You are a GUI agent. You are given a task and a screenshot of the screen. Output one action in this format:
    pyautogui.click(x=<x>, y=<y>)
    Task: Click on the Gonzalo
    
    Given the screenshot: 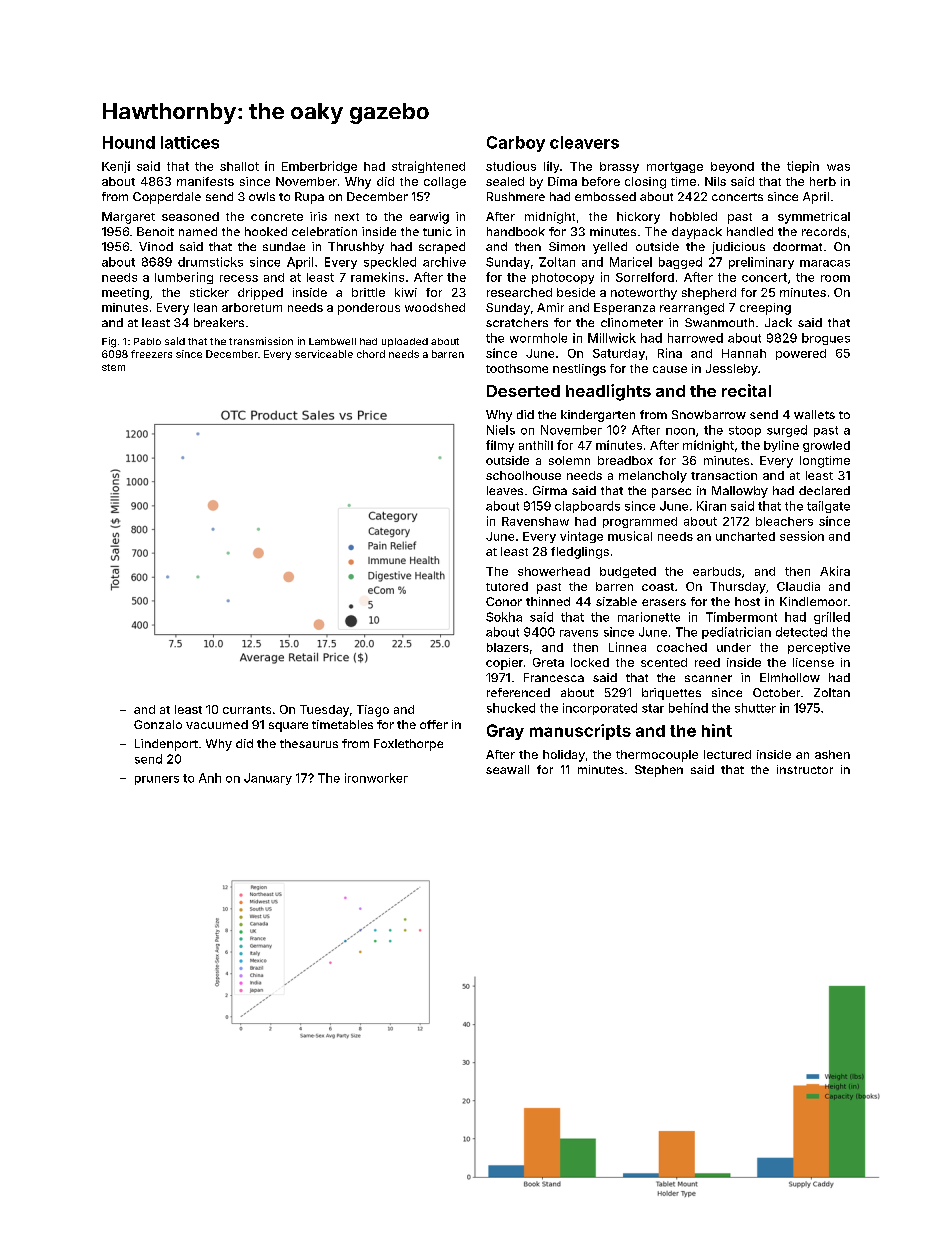 What is the action you would take?
    pyautogui.click(x=158, y=724)
